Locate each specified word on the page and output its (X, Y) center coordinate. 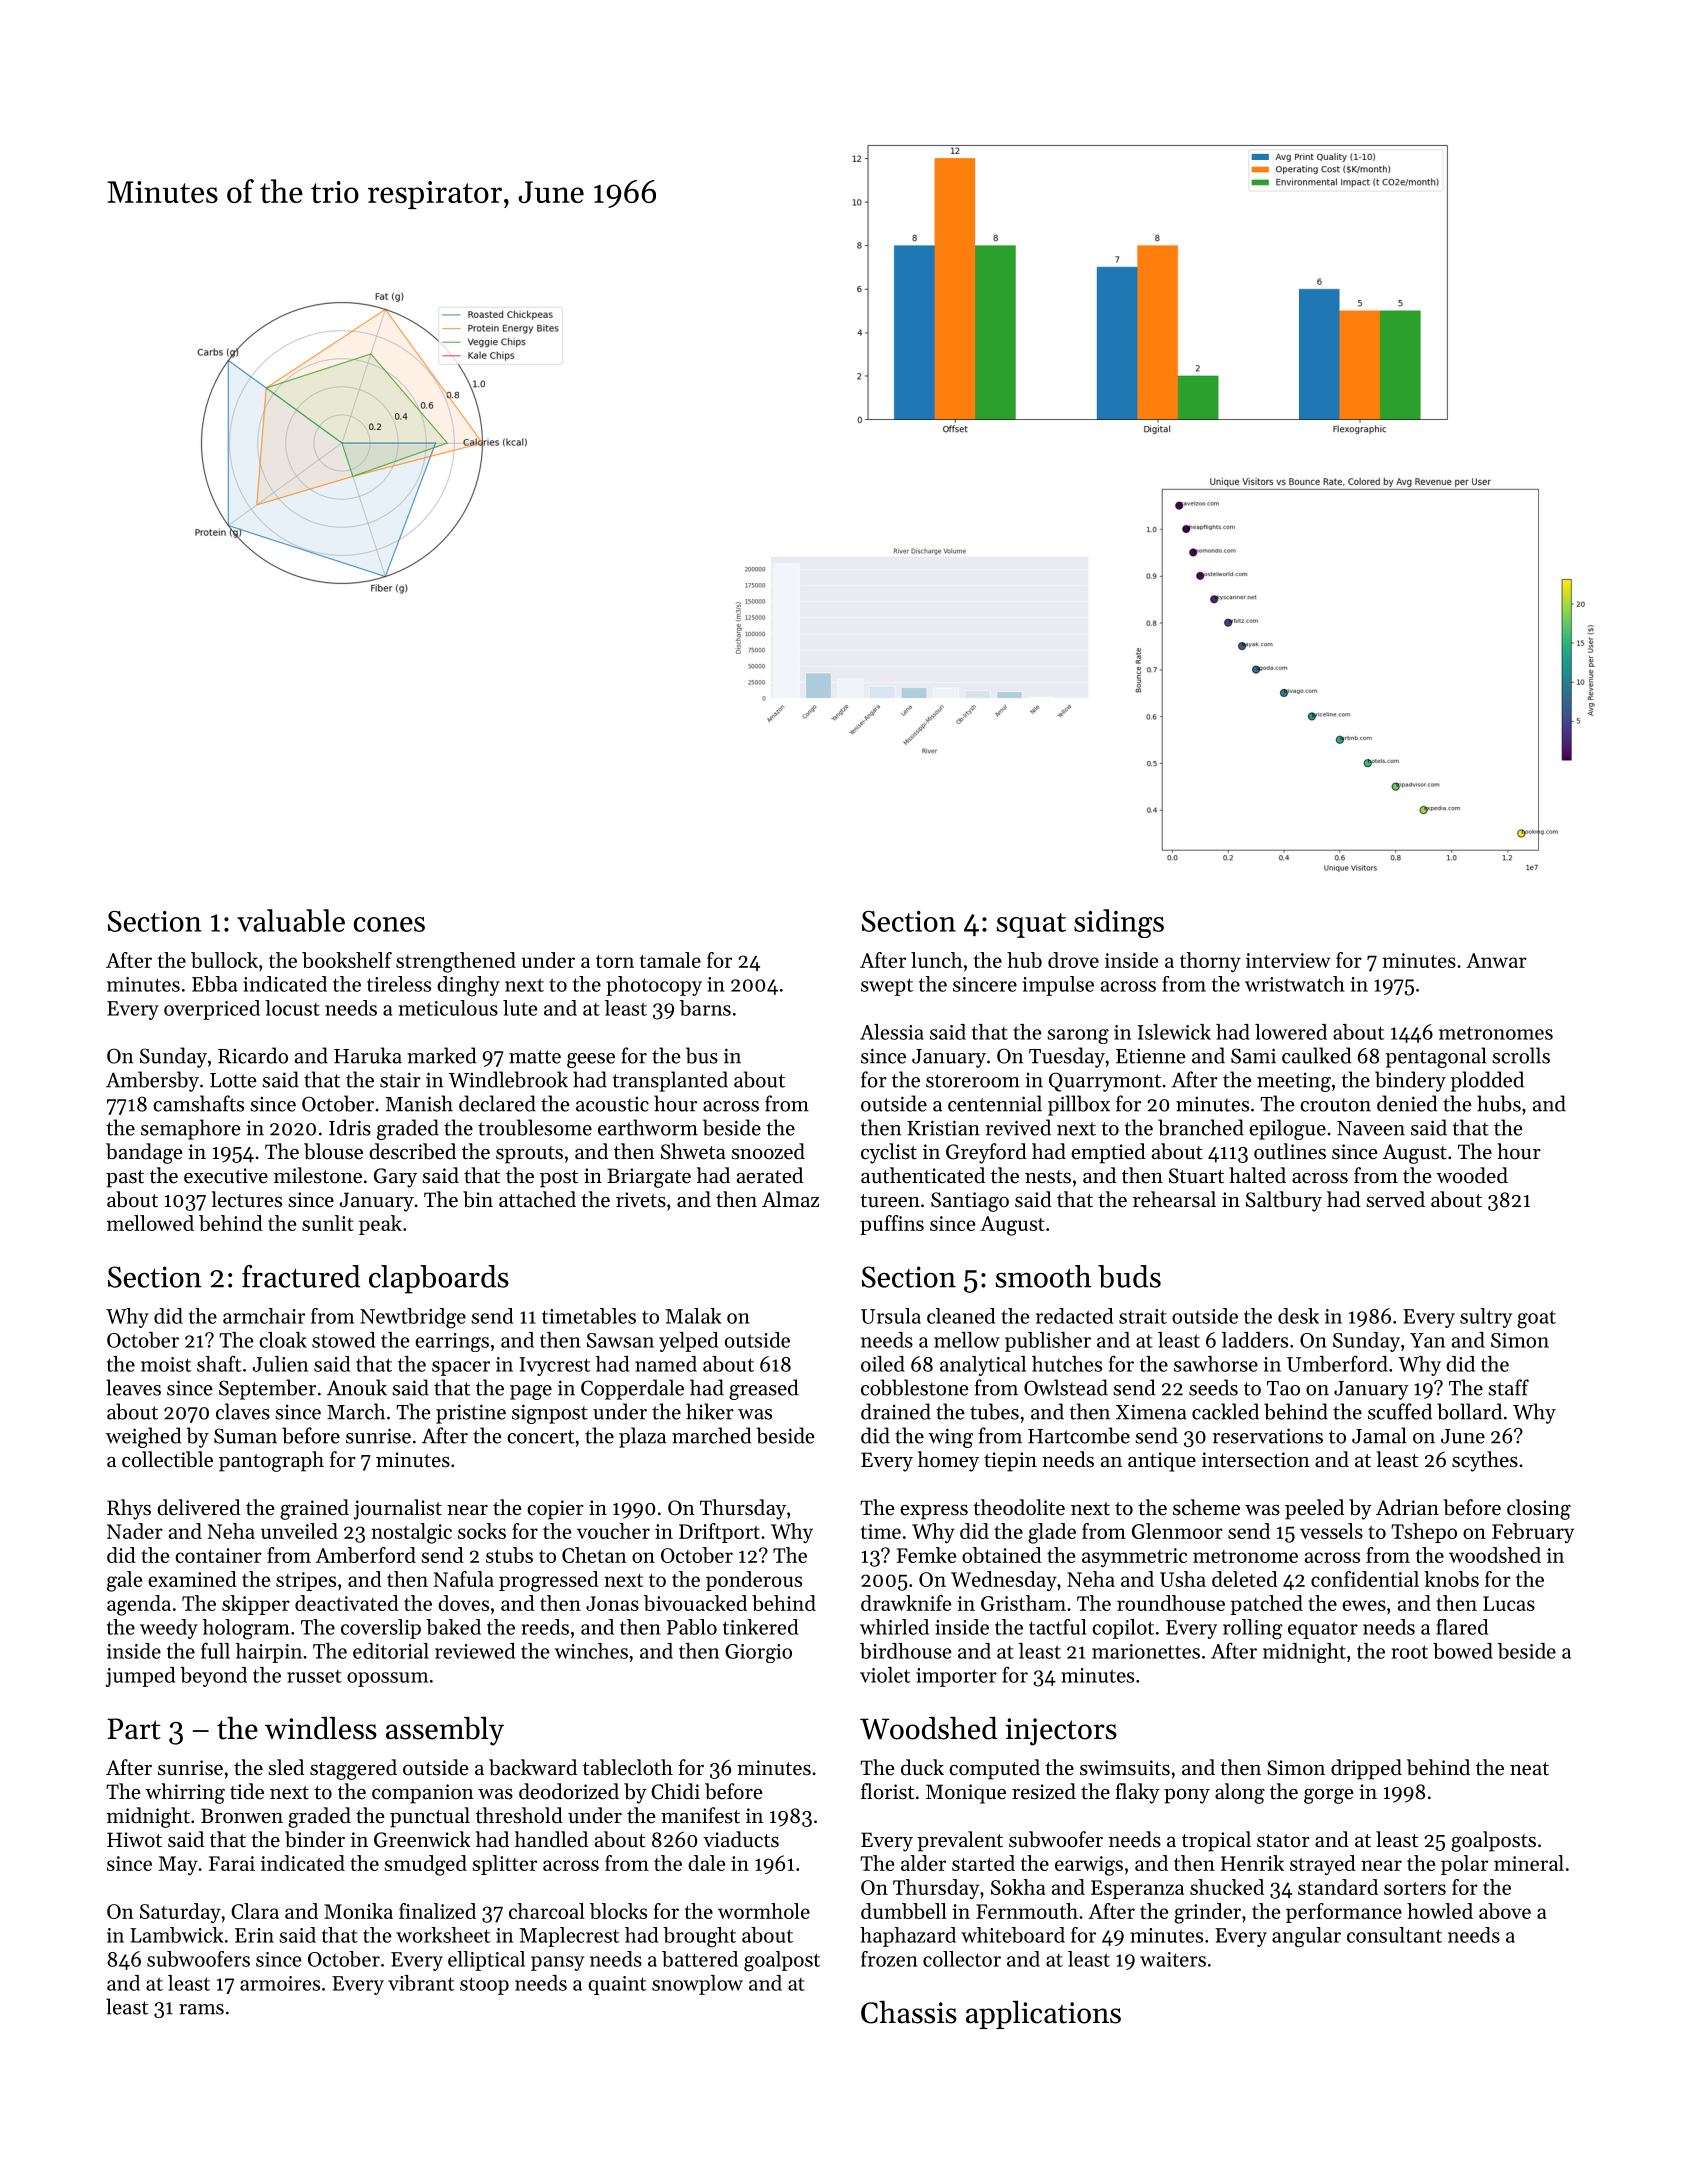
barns (705, 1008)
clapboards (439, 1279)
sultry (1486, 1318)
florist (887, 1791)
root (1409, 1652)
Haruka (368, 1055)
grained (314, 1509)
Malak (693, 1316)
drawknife (906, 1603)
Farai (232, 1863)
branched (1201, 1127)
